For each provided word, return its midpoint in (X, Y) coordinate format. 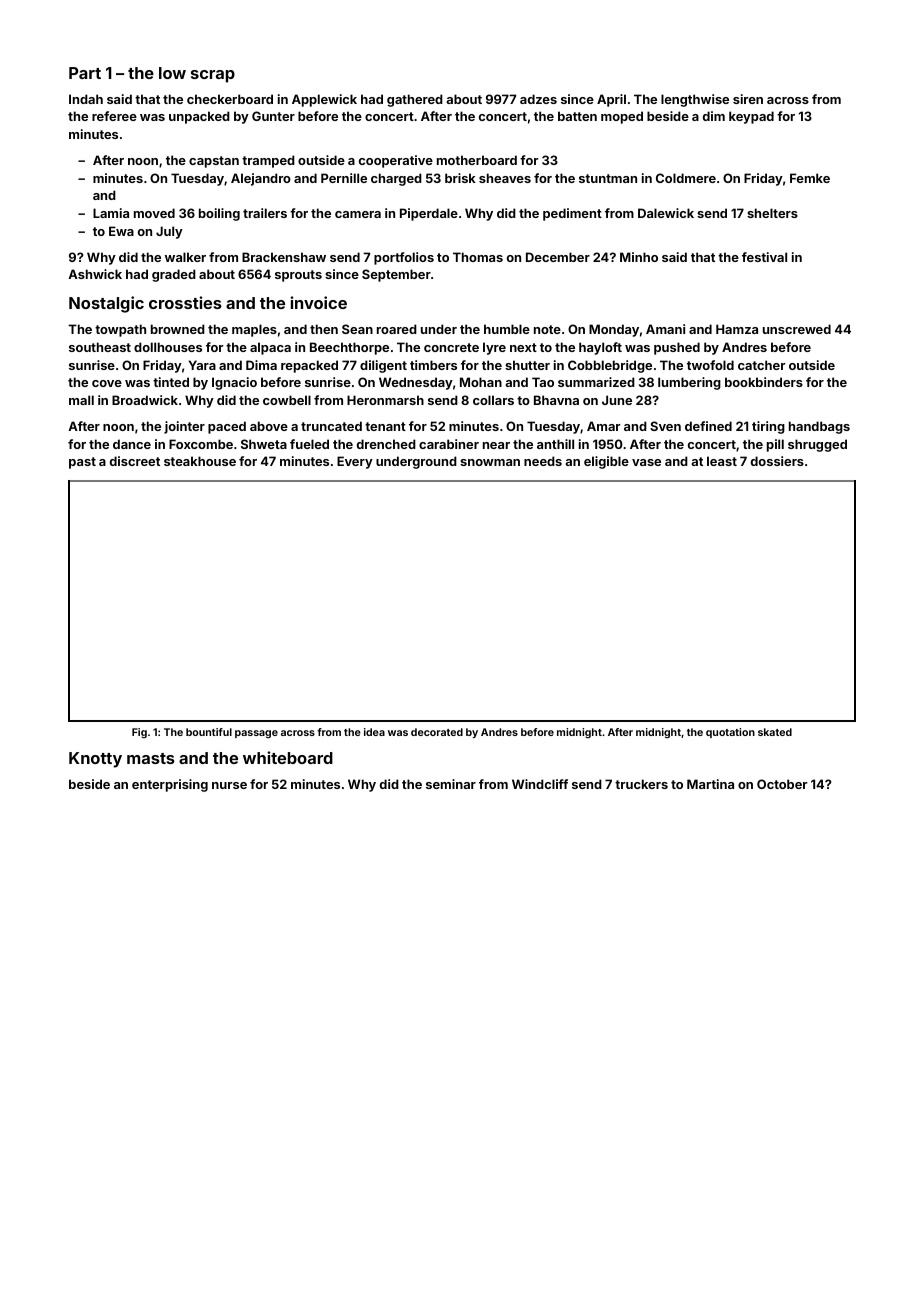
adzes (538, 99)
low (172, 73)
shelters (772, 213)
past (82, 463)
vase (646, 462)
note (547, 329)
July (169, 232)
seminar (451, 784)
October (782, 784)
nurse (229, 785)
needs (543, 461)
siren (748, 99)
